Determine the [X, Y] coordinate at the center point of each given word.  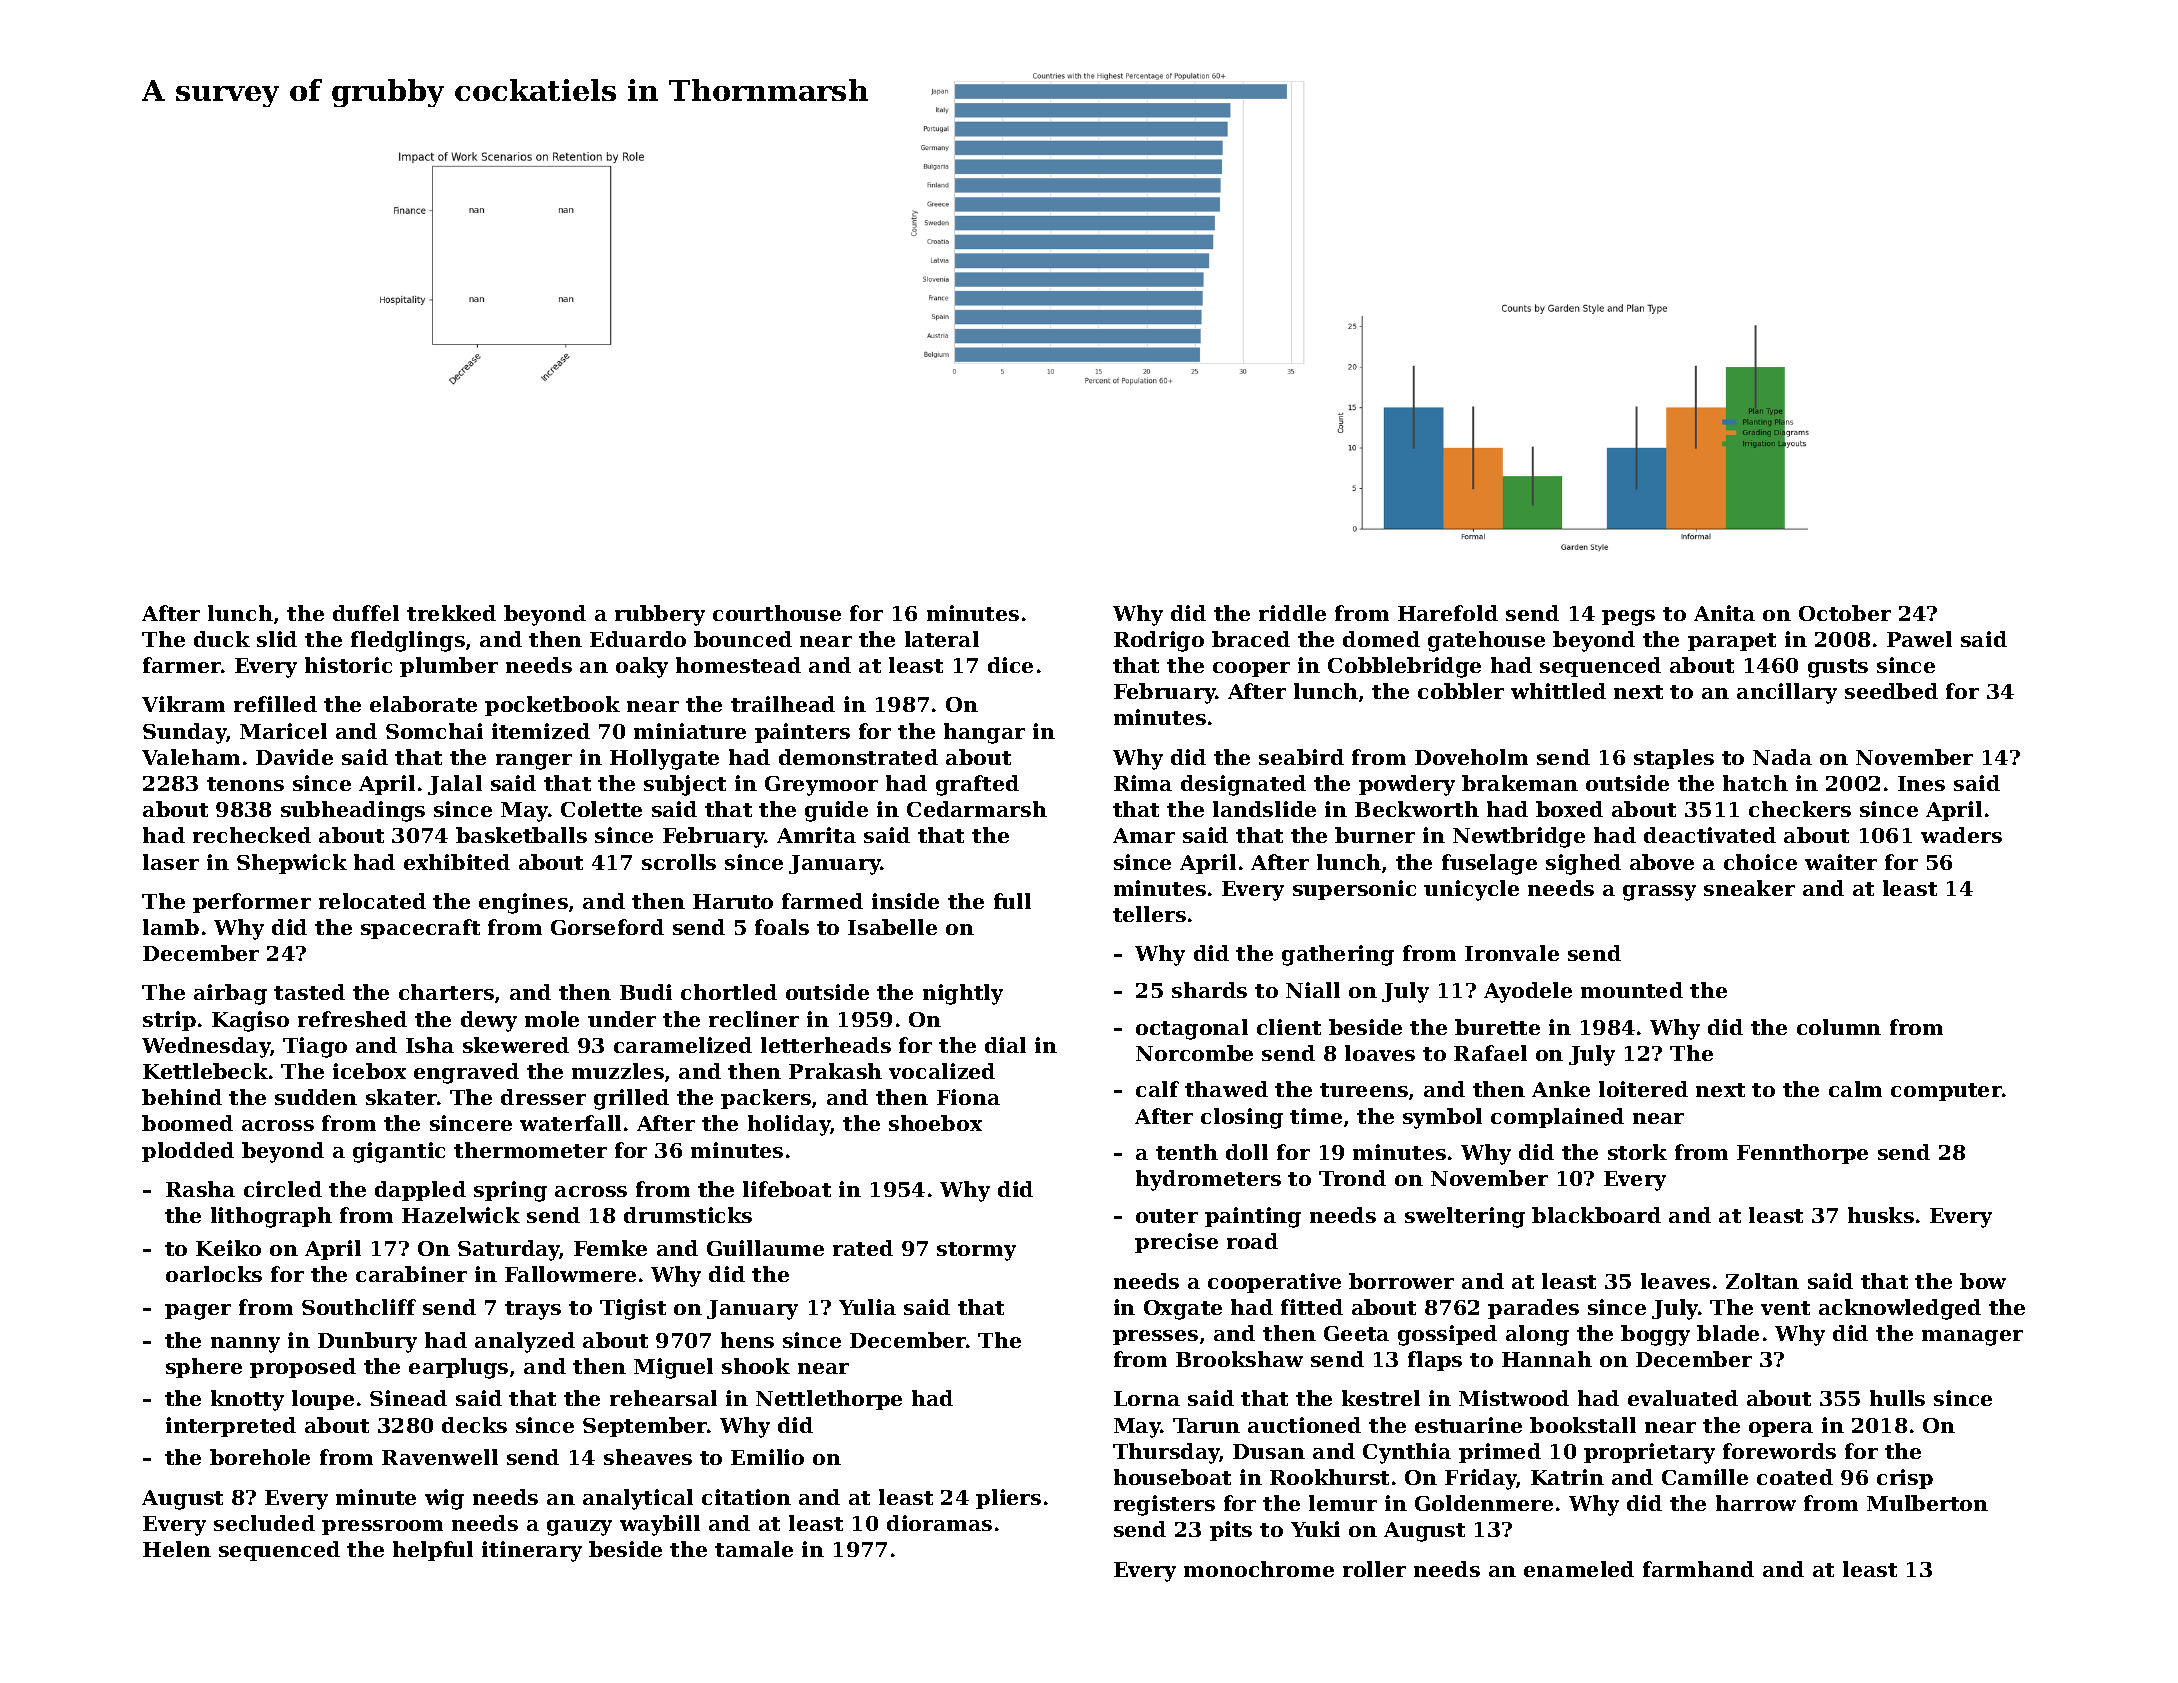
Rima [1143, 783]
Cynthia [1407, 1453]
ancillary [1787, 693]
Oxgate [1183, 1310]
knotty [247, 1400]
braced [1251, 639]
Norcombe [1194, 1053]
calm [1855, 1089]
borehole [260, 1457]
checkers [1800, 809]
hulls [1897, 1398]
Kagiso [250, 1021]
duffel [366, 613]
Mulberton [1927, 1503]
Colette [601, 809]
